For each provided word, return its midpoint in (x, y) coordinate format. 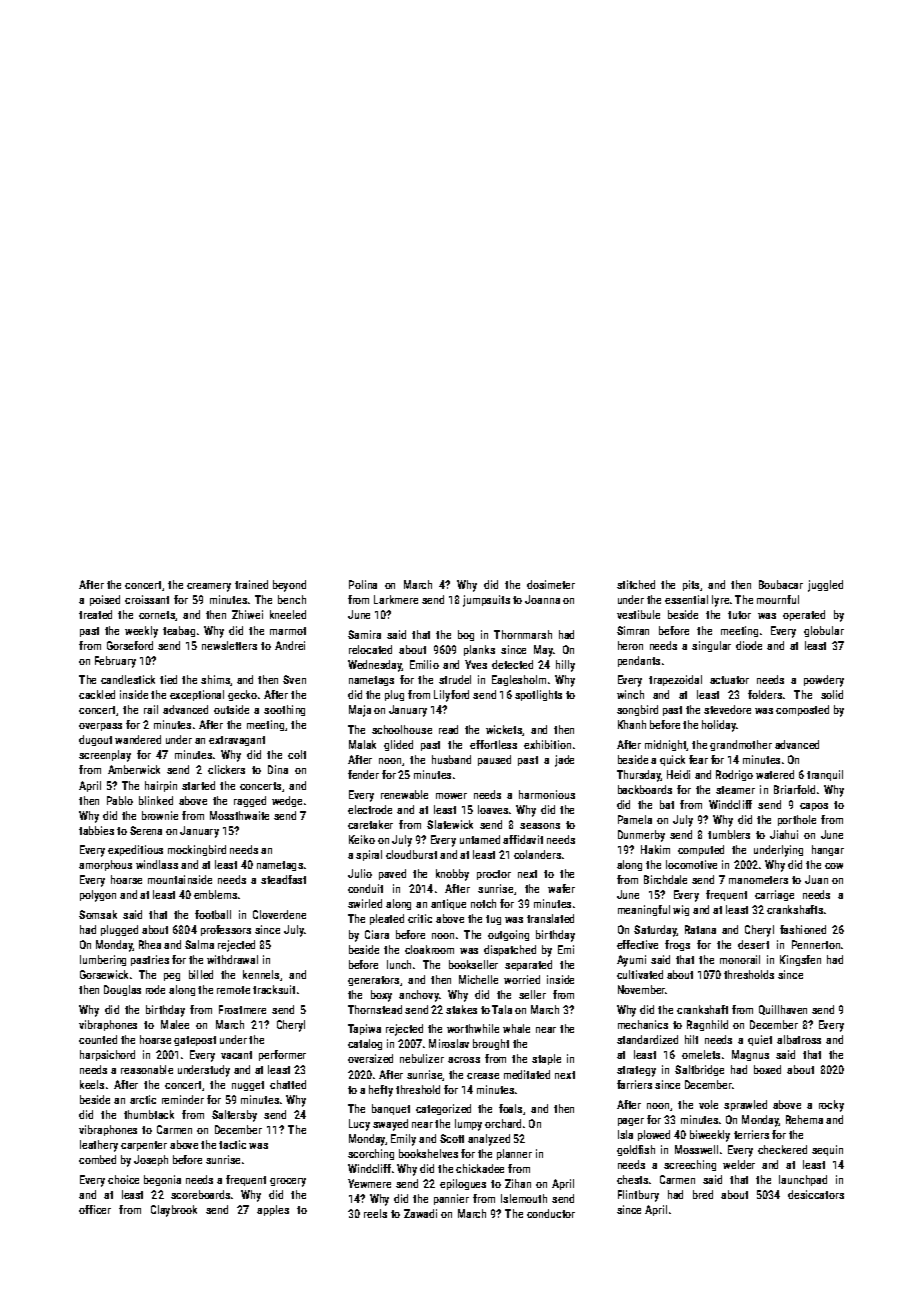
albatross (799, 1039)
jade (564, 761)
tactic (232, 1144)
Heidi (678, 774)
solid (832, 694)
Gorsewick (104, 974)
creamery (209, 587)
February (115, 662)
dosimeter (551, 584)
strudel (455, 679)
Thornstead (375, 1009)
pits (691, 585)
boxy (381, 996)
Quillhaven (783, 1010)
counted (98, 1039)
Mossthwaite (239, 815)
